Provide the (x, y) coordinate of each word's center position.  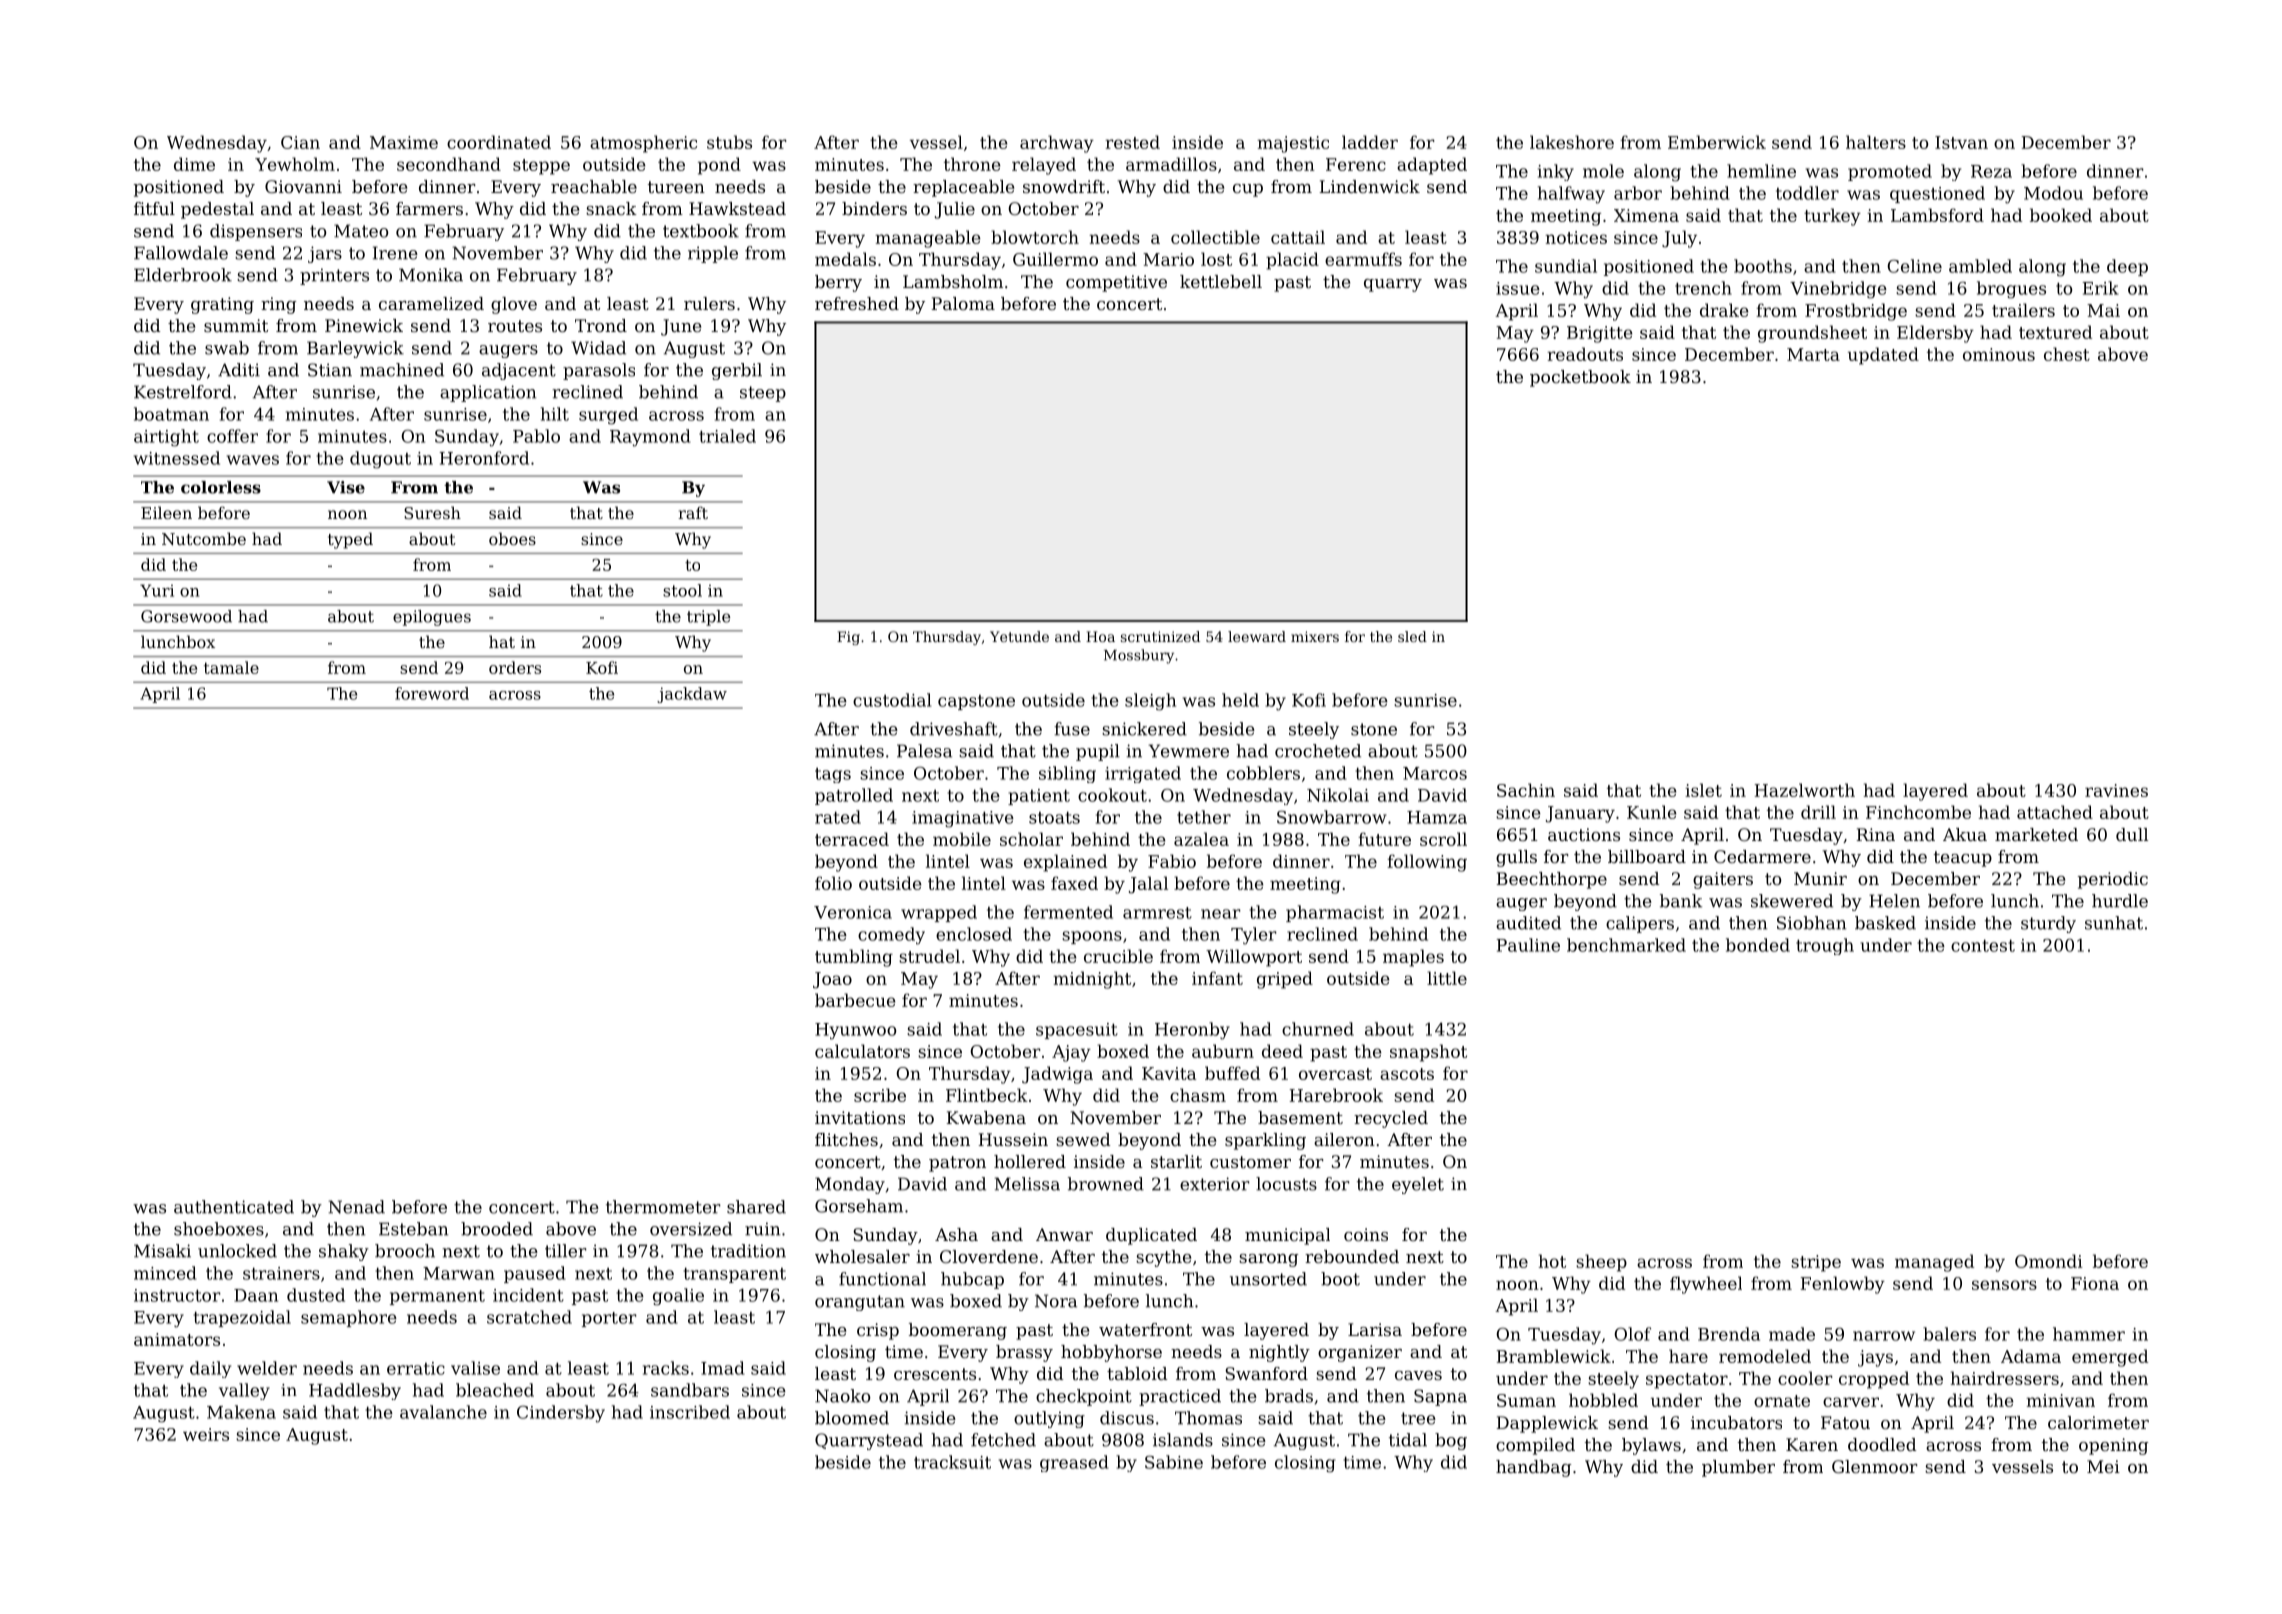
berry (838, 283)
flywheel (1706, 1285)
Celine (1914, 266)
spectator (1687, 1381)
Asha (956, 1234)
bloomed (852, 1418)
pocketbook (1580, 378)
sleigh (1150, 702)
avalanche (443, 1412)
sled (1412, 636)
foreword (432, 693)
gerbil (737, 371)
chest (2067, 354)
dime (194, 164)
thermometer (663, 1207)
